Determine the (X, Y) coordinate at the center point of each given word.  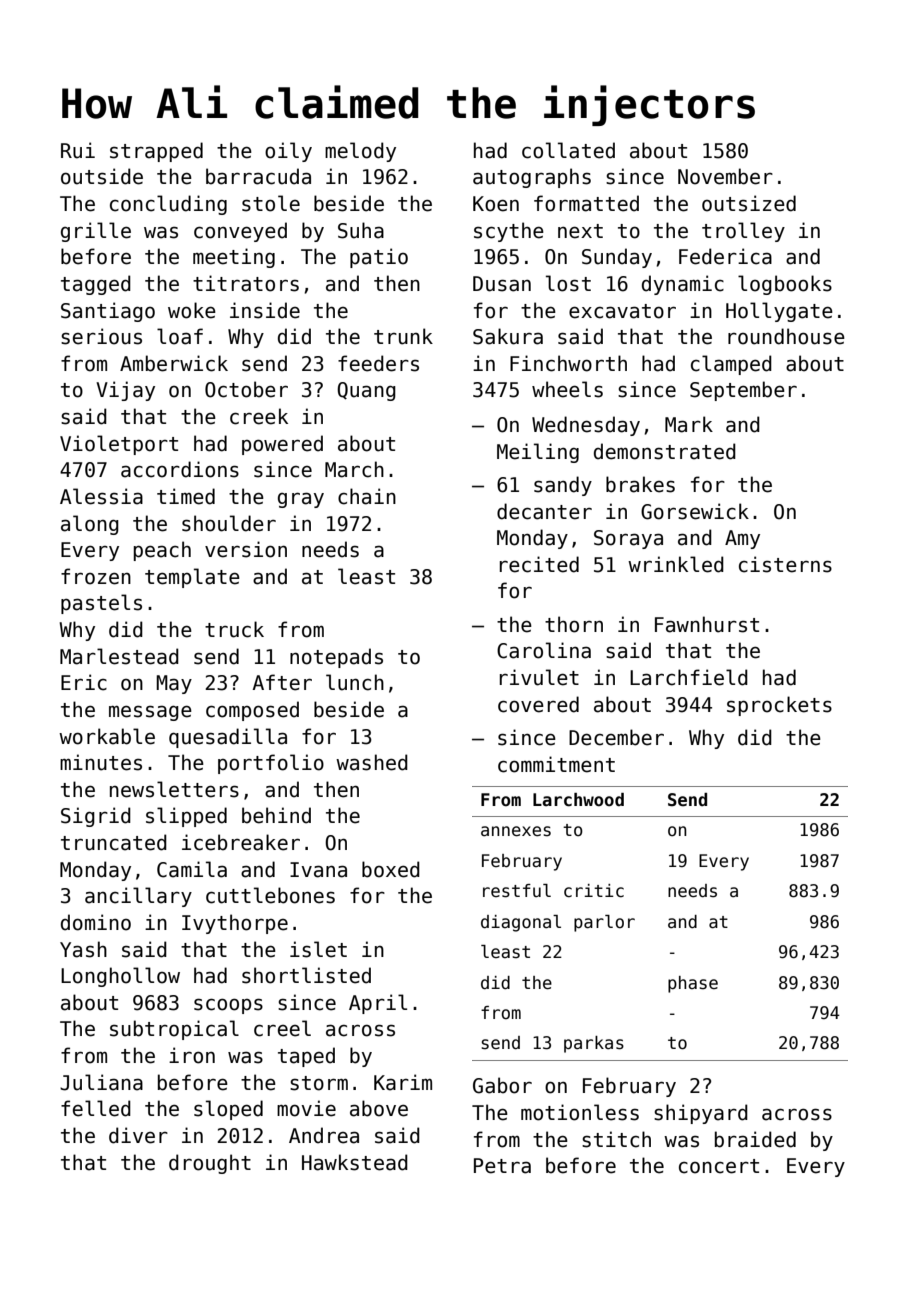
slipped (186, 817)
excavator (622, 311)
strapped (156, 152)
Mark (689, 424)
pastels (101, 604)
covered (538, 704)
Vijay (125, 391)
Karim (403, 1082)
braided (755, 1139)
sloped (228, 1110)
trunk (403, 336)
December (616, 737)
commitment (556, 764)
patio (379, 258)
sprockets (779, 706)
